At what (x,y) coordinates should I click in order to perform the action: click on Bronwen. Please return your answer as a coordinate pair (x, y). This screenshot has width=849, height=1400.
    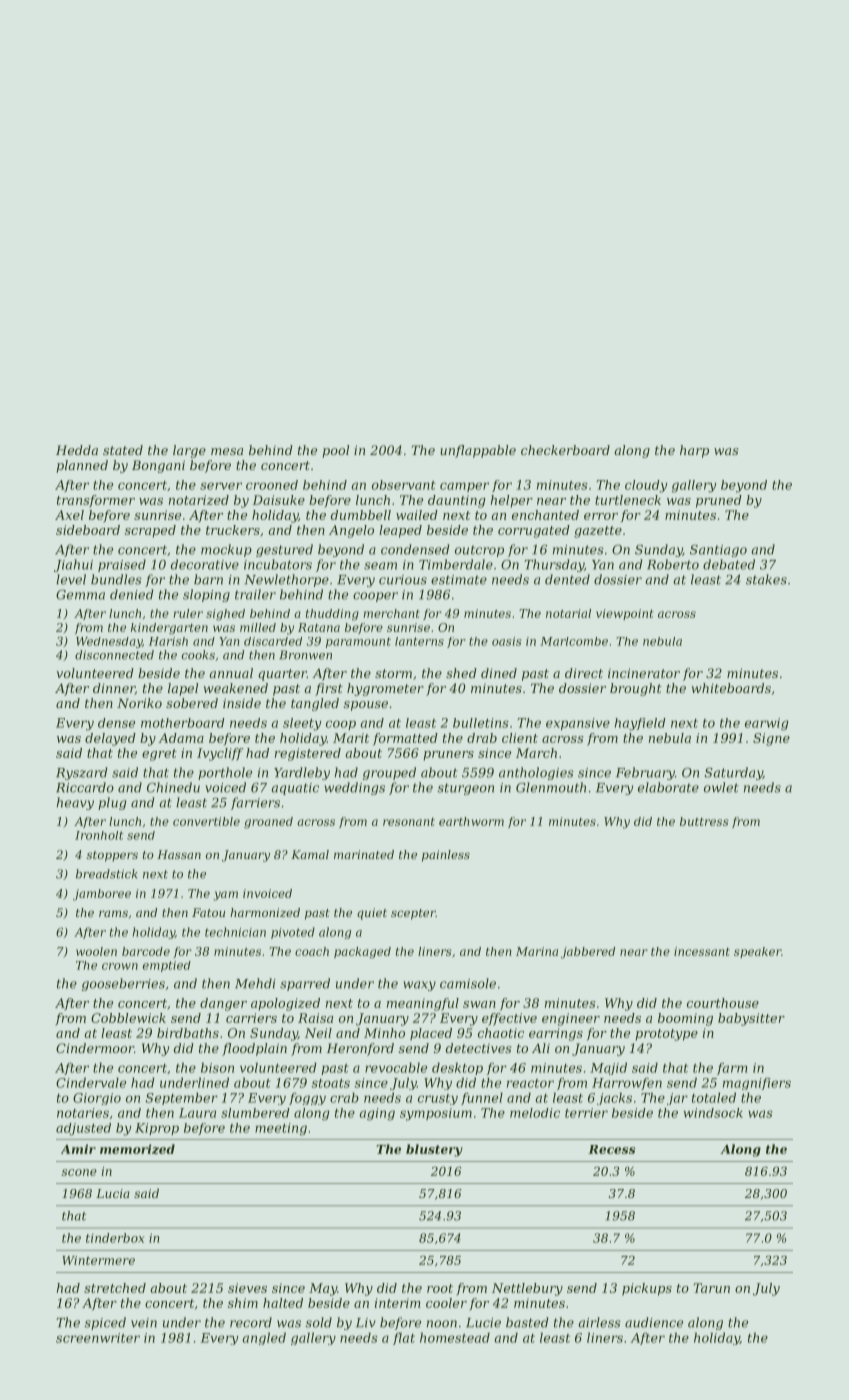
    Looking at the image, I should click on (305, 655).
